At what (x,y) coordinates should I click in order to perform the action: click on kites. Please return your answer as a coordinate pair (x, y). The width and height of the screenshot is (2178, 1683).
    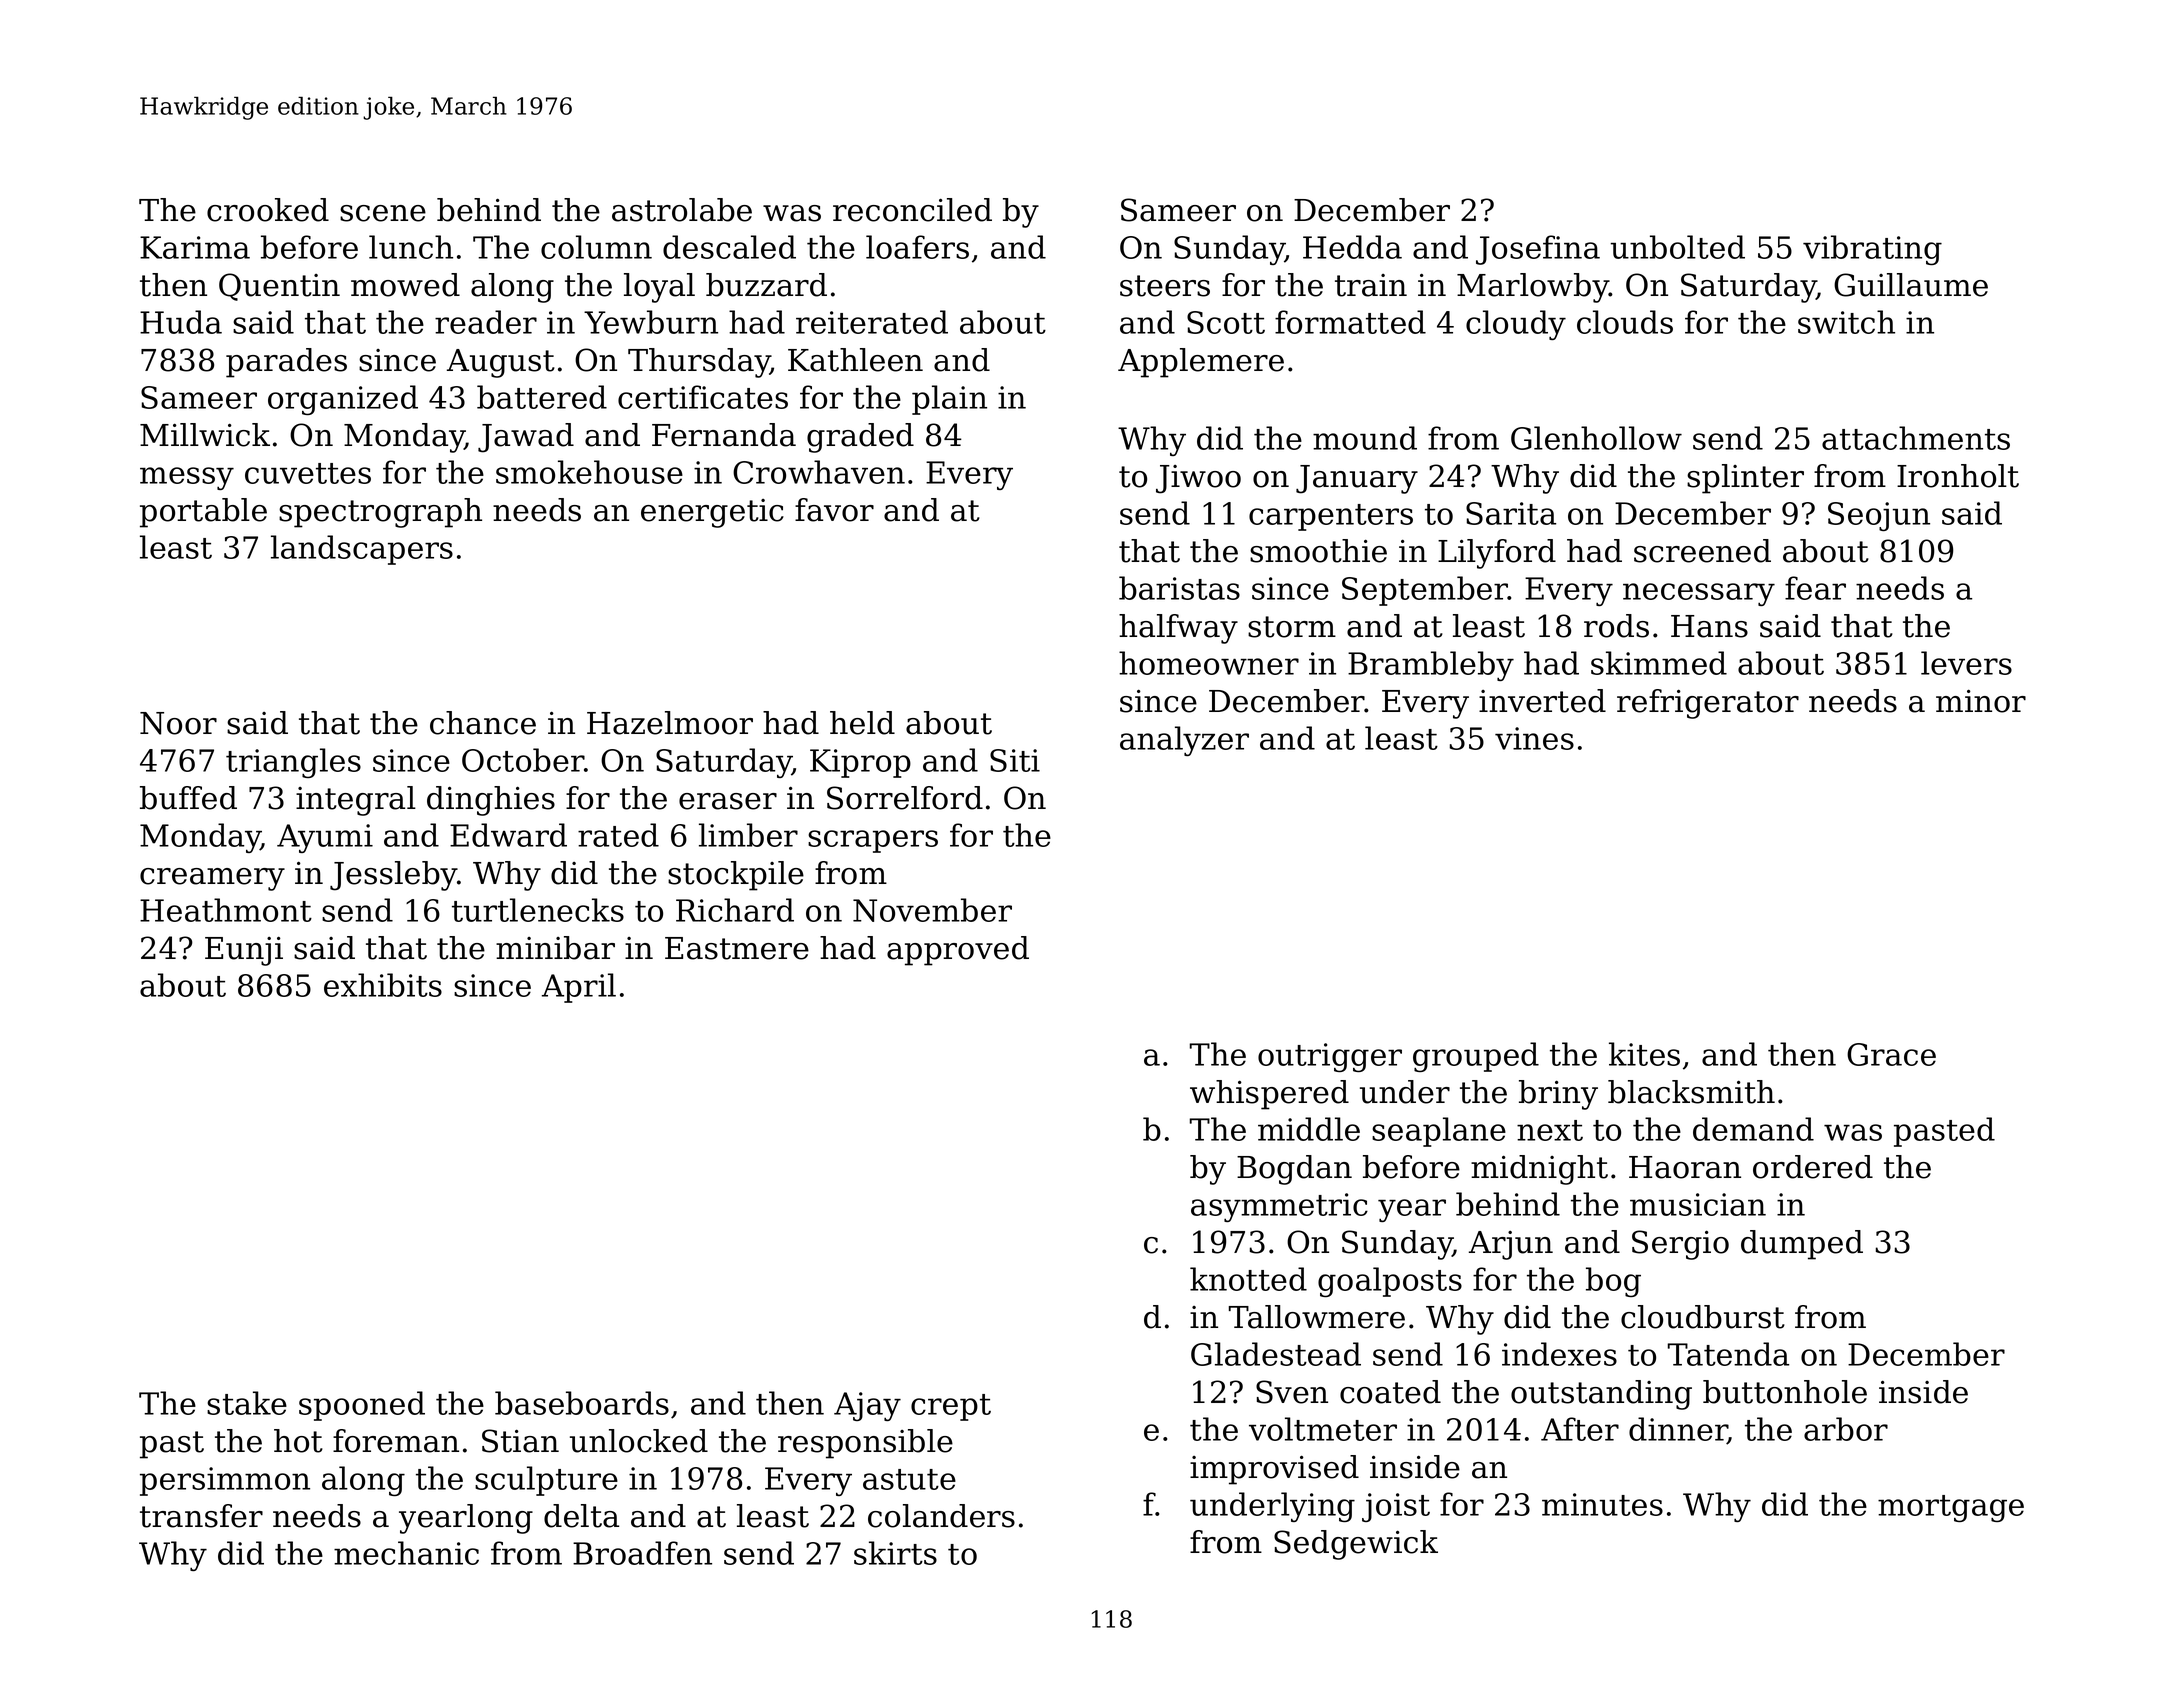
    Looking at the image, I should click on (1644, 1054).
